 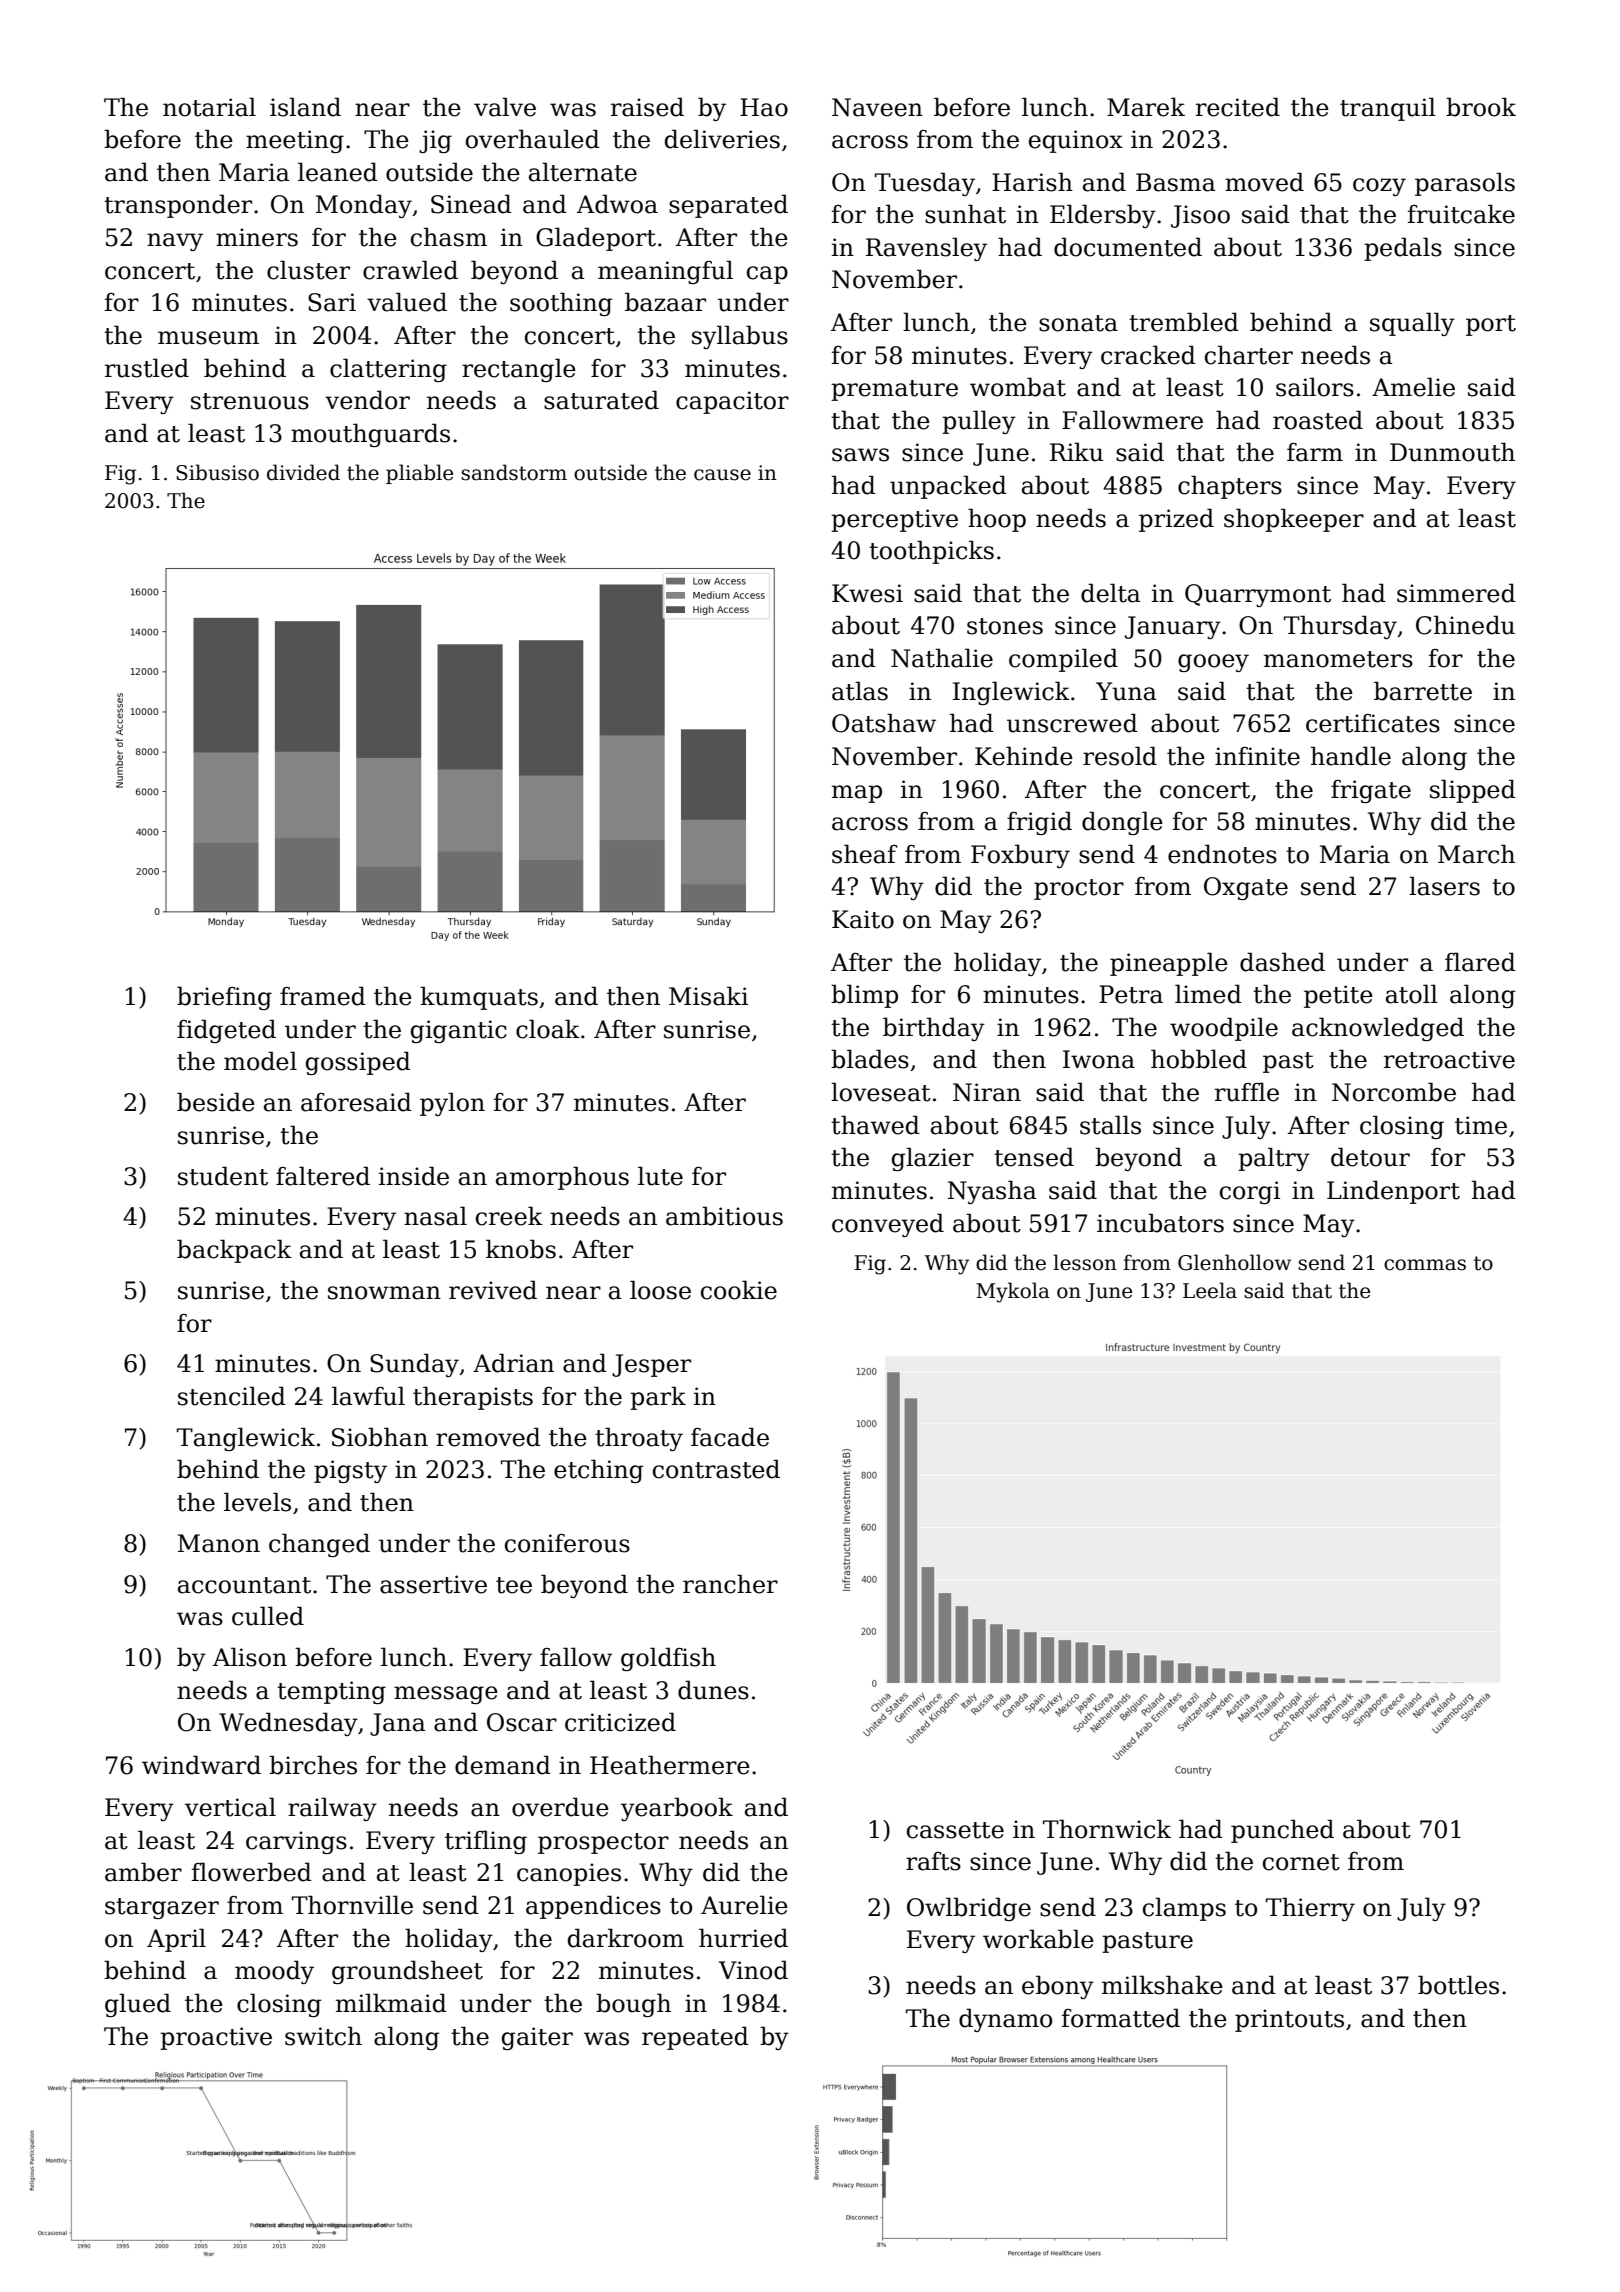 I want to click on facade, so click(x=730, y=1437).
